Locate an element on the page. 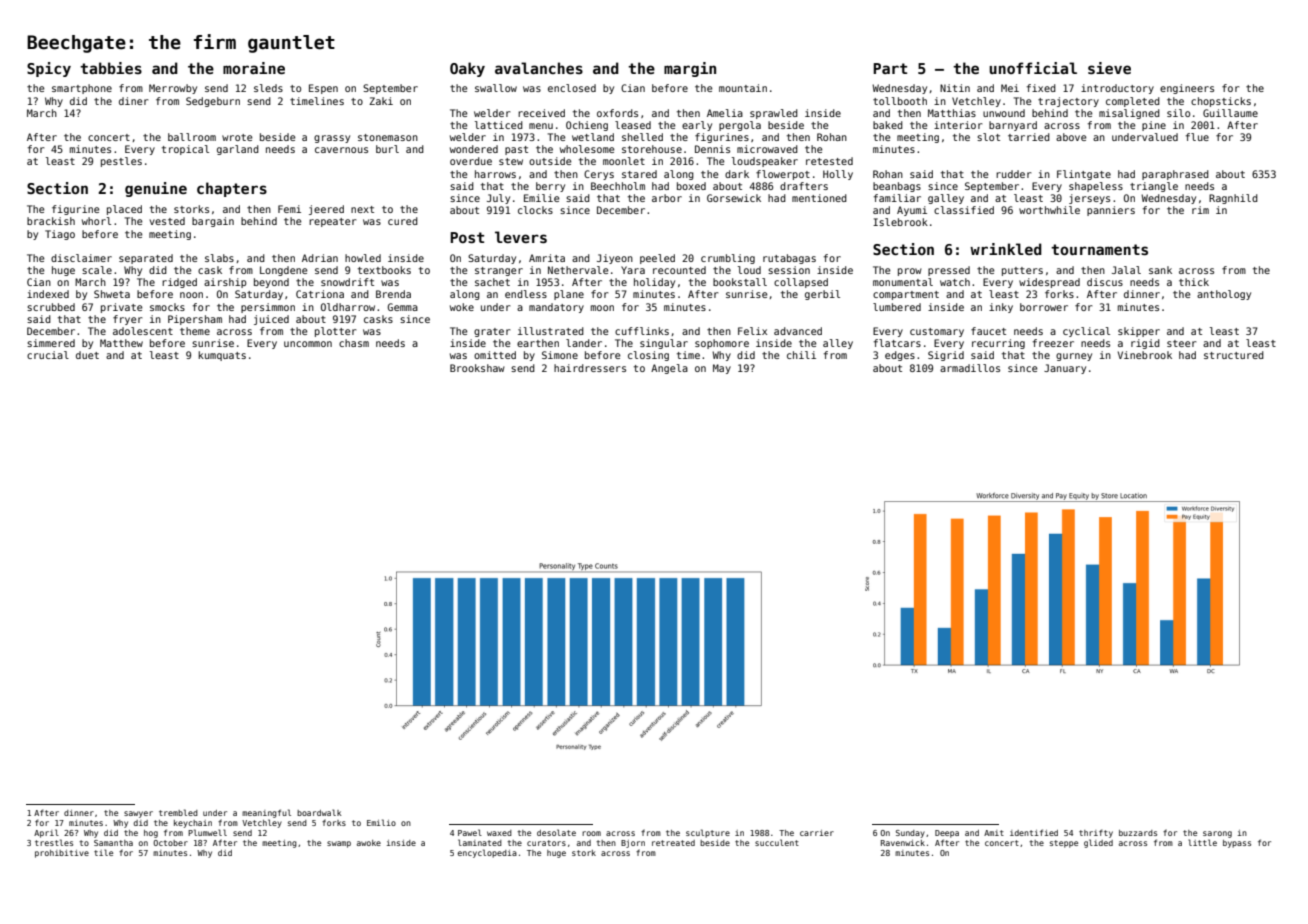 The width and height of the image is (1308, 924). sawyer is located at coordinates (138, 814).
